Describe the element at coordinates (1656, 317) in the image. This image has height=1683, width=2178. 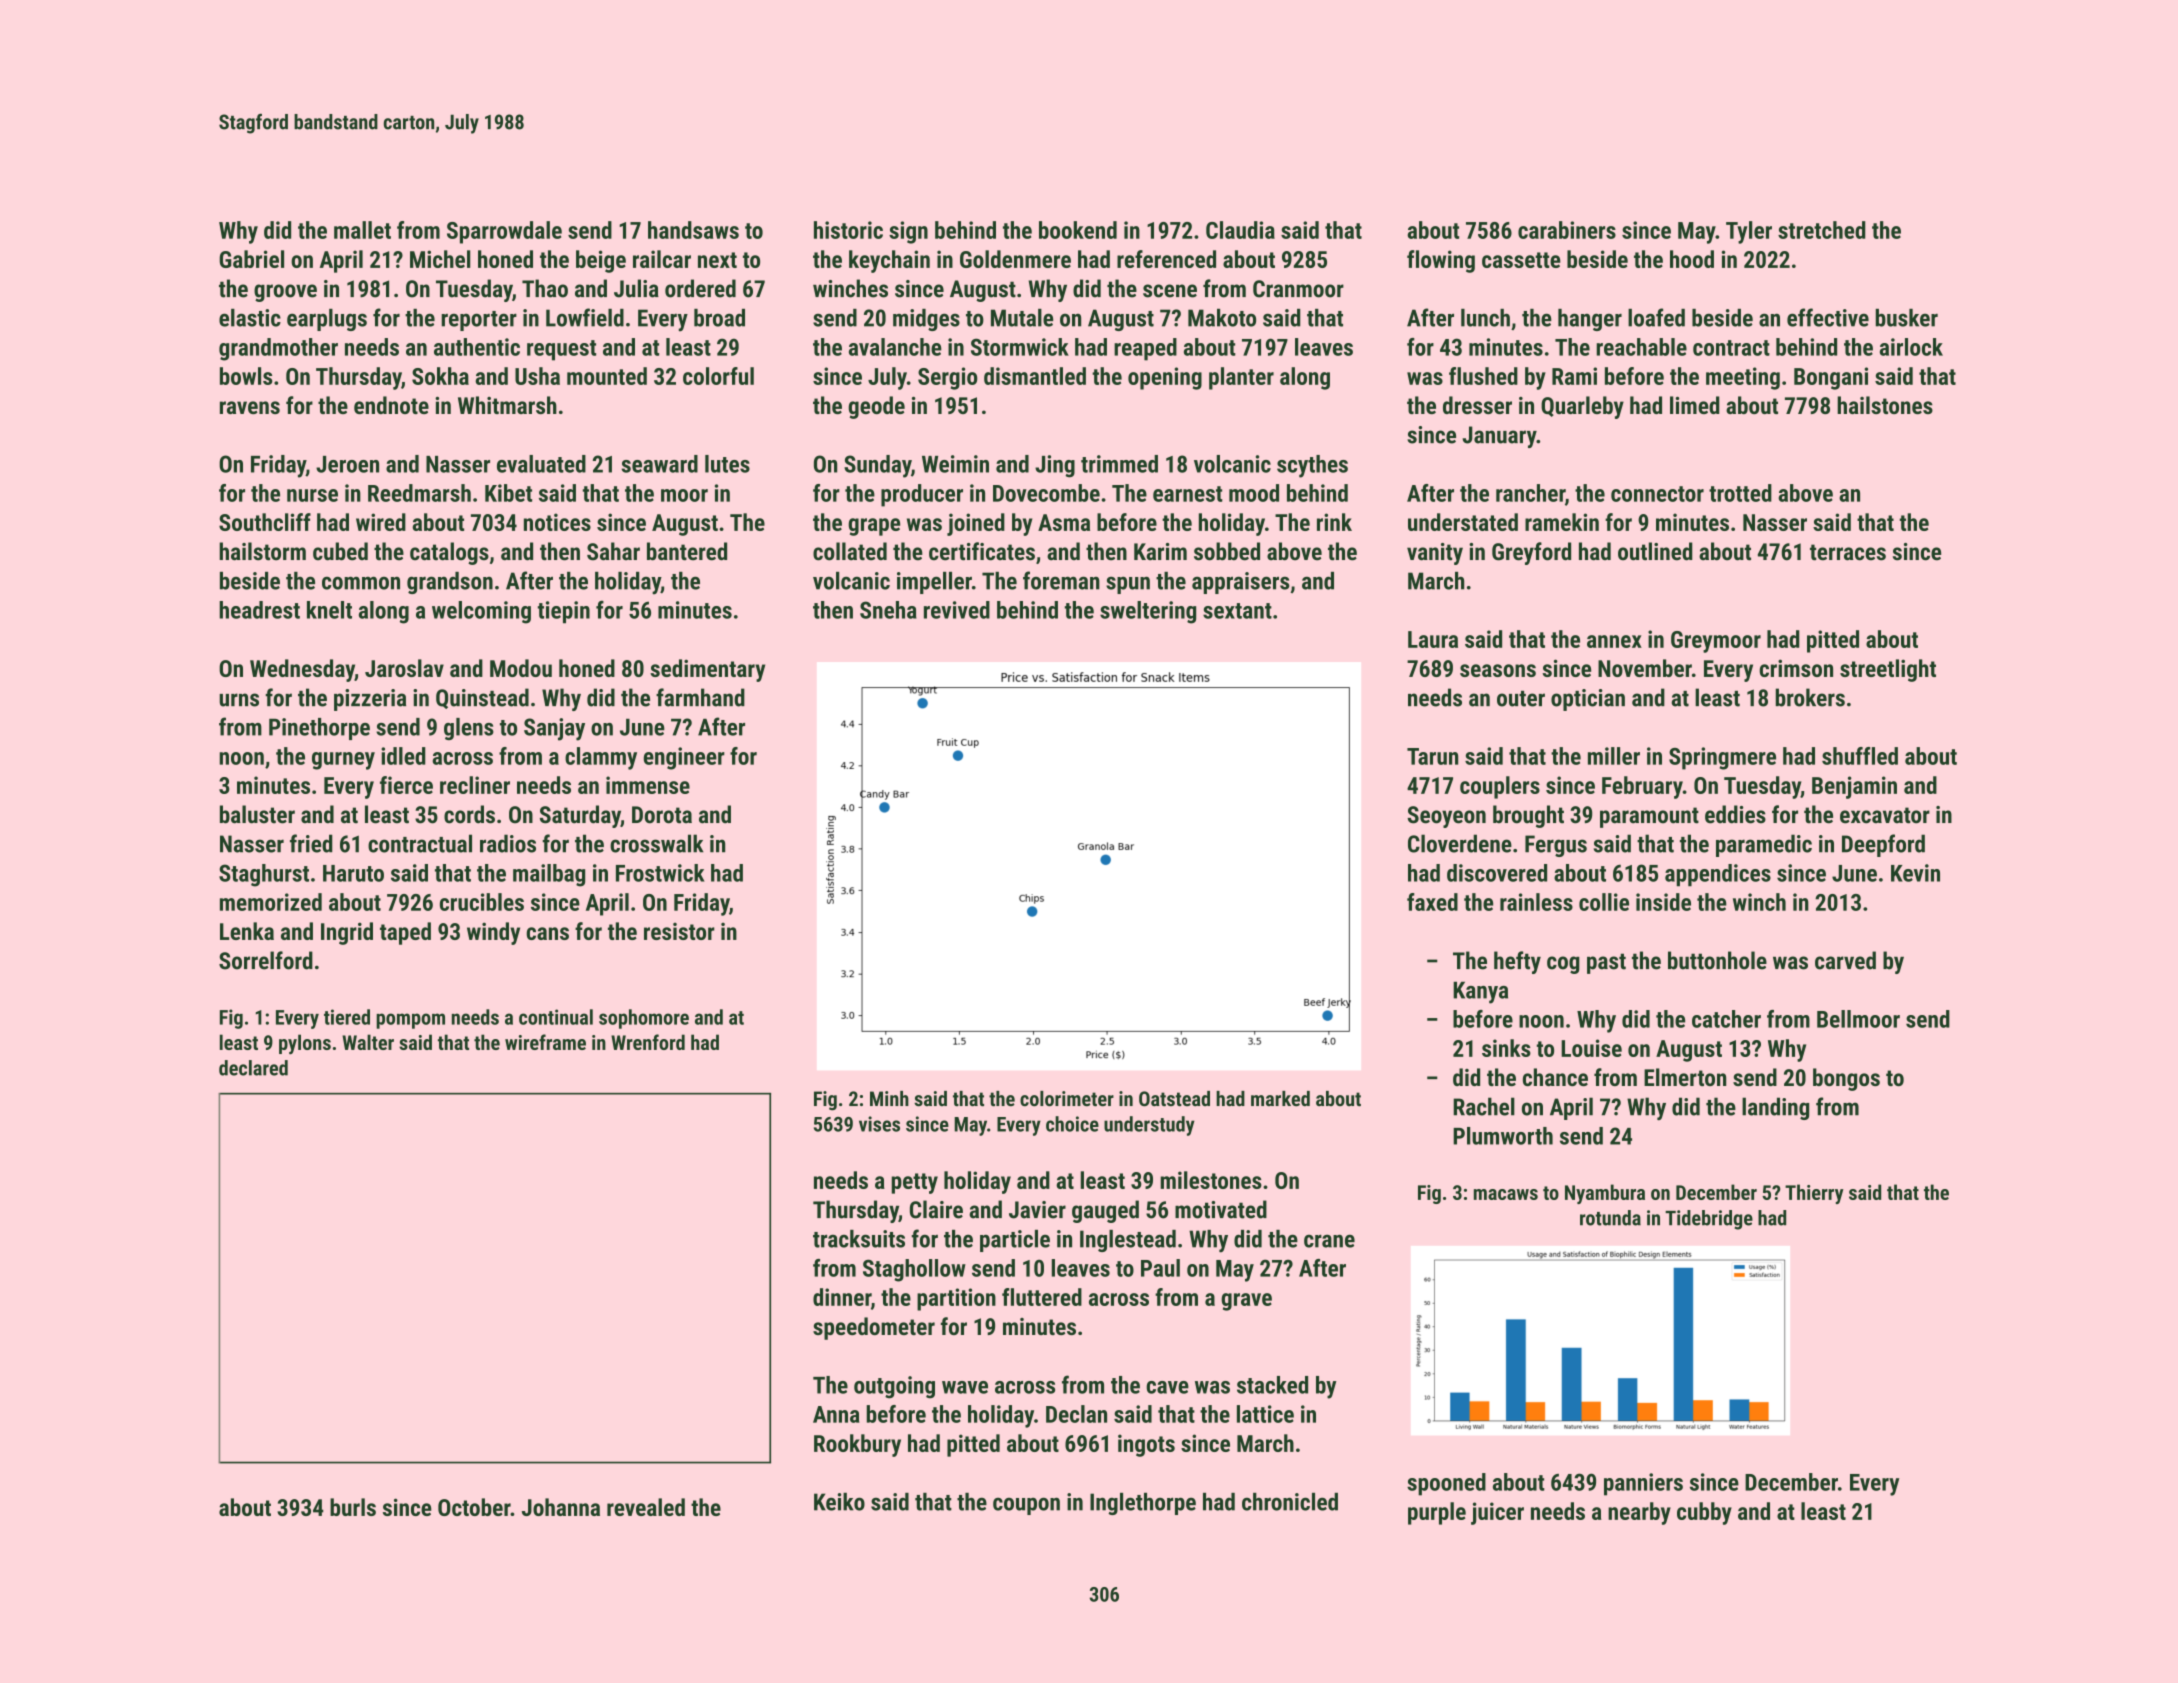
I see `loafed` at that location.
